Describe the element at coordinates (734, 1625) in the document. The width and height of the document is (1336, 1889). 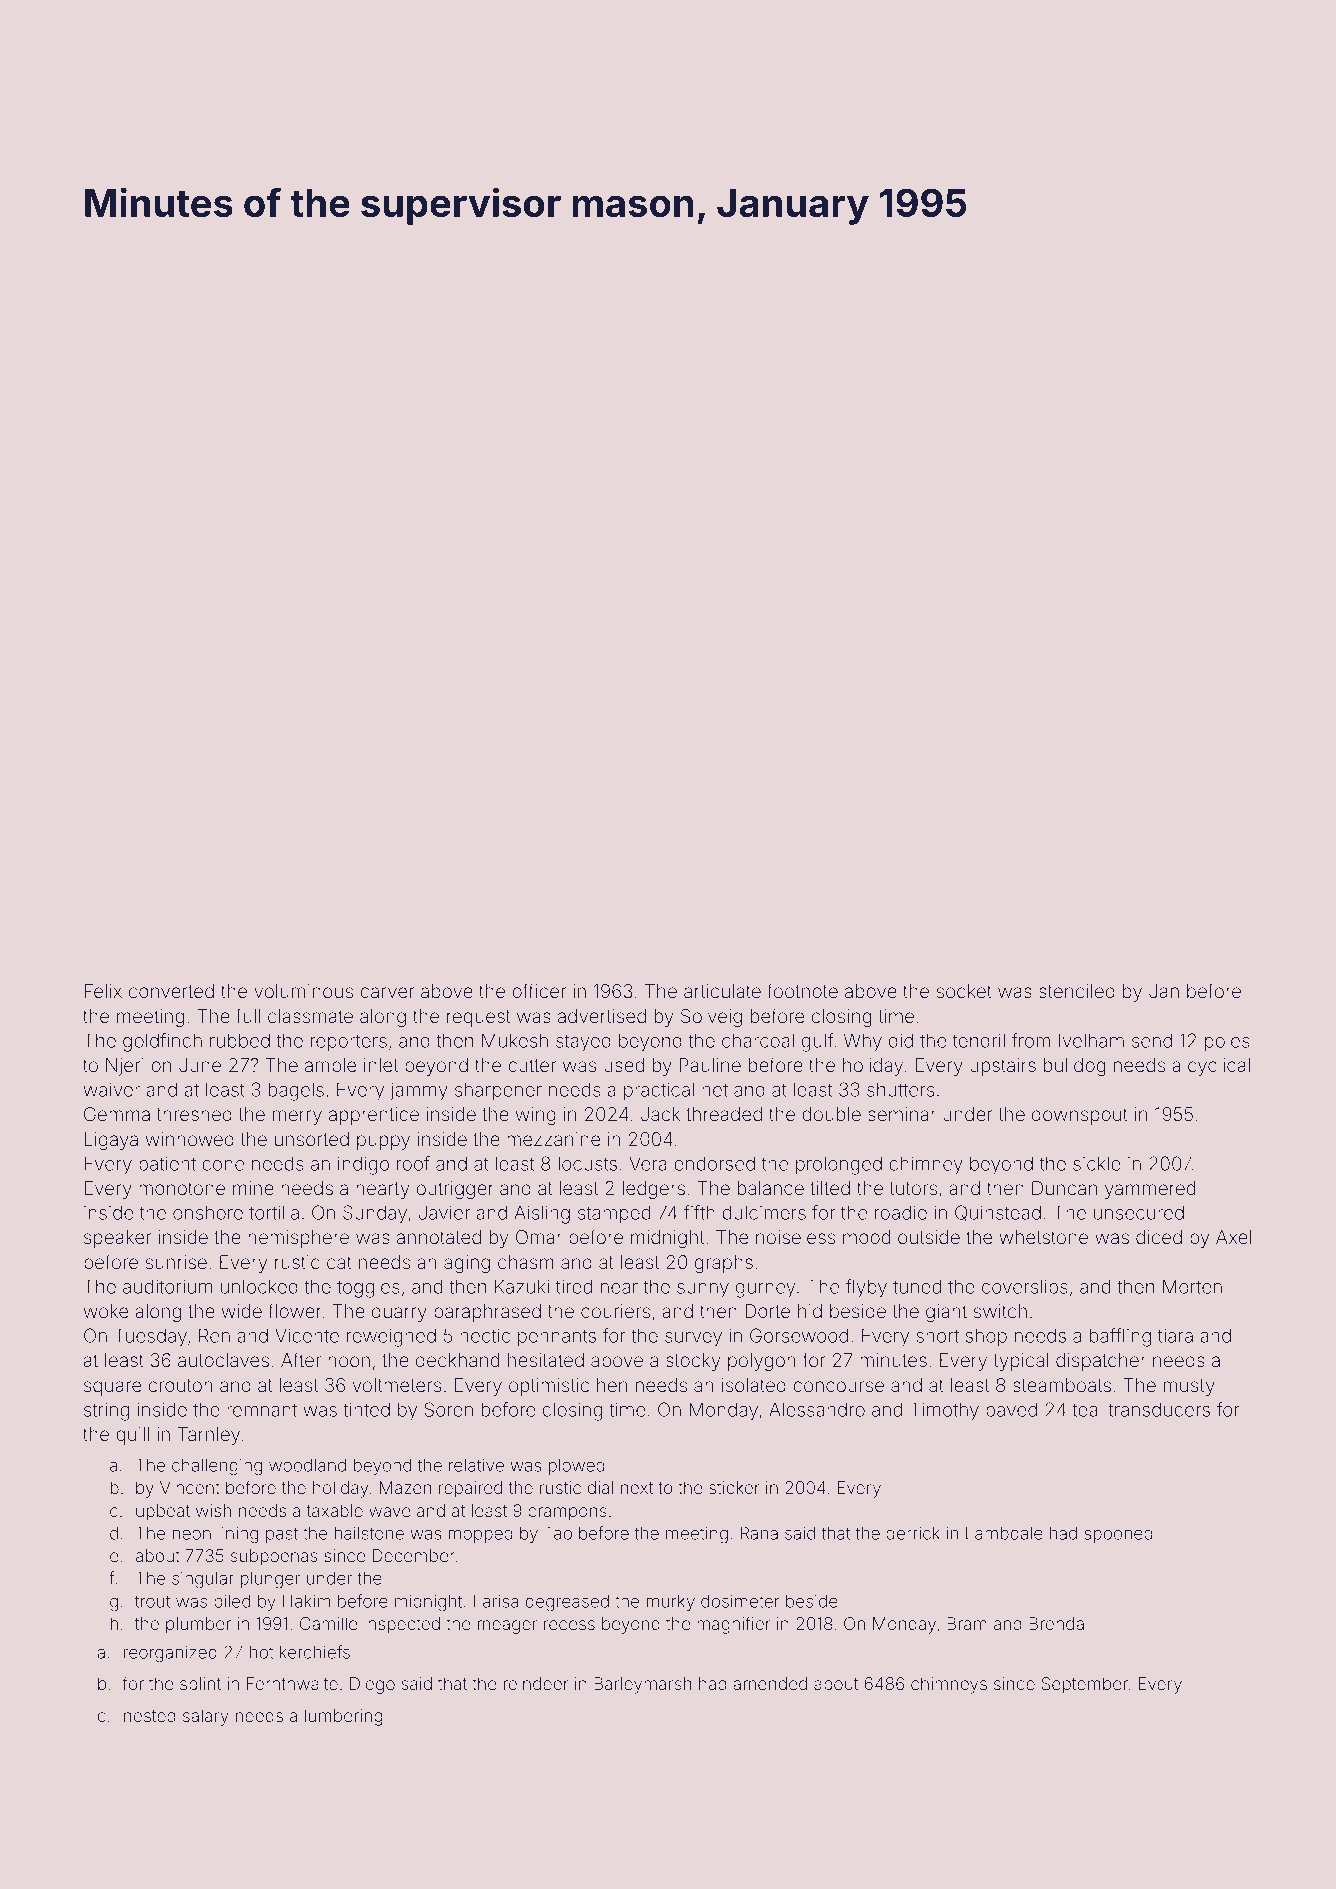
I see `magnifier` at that location.
